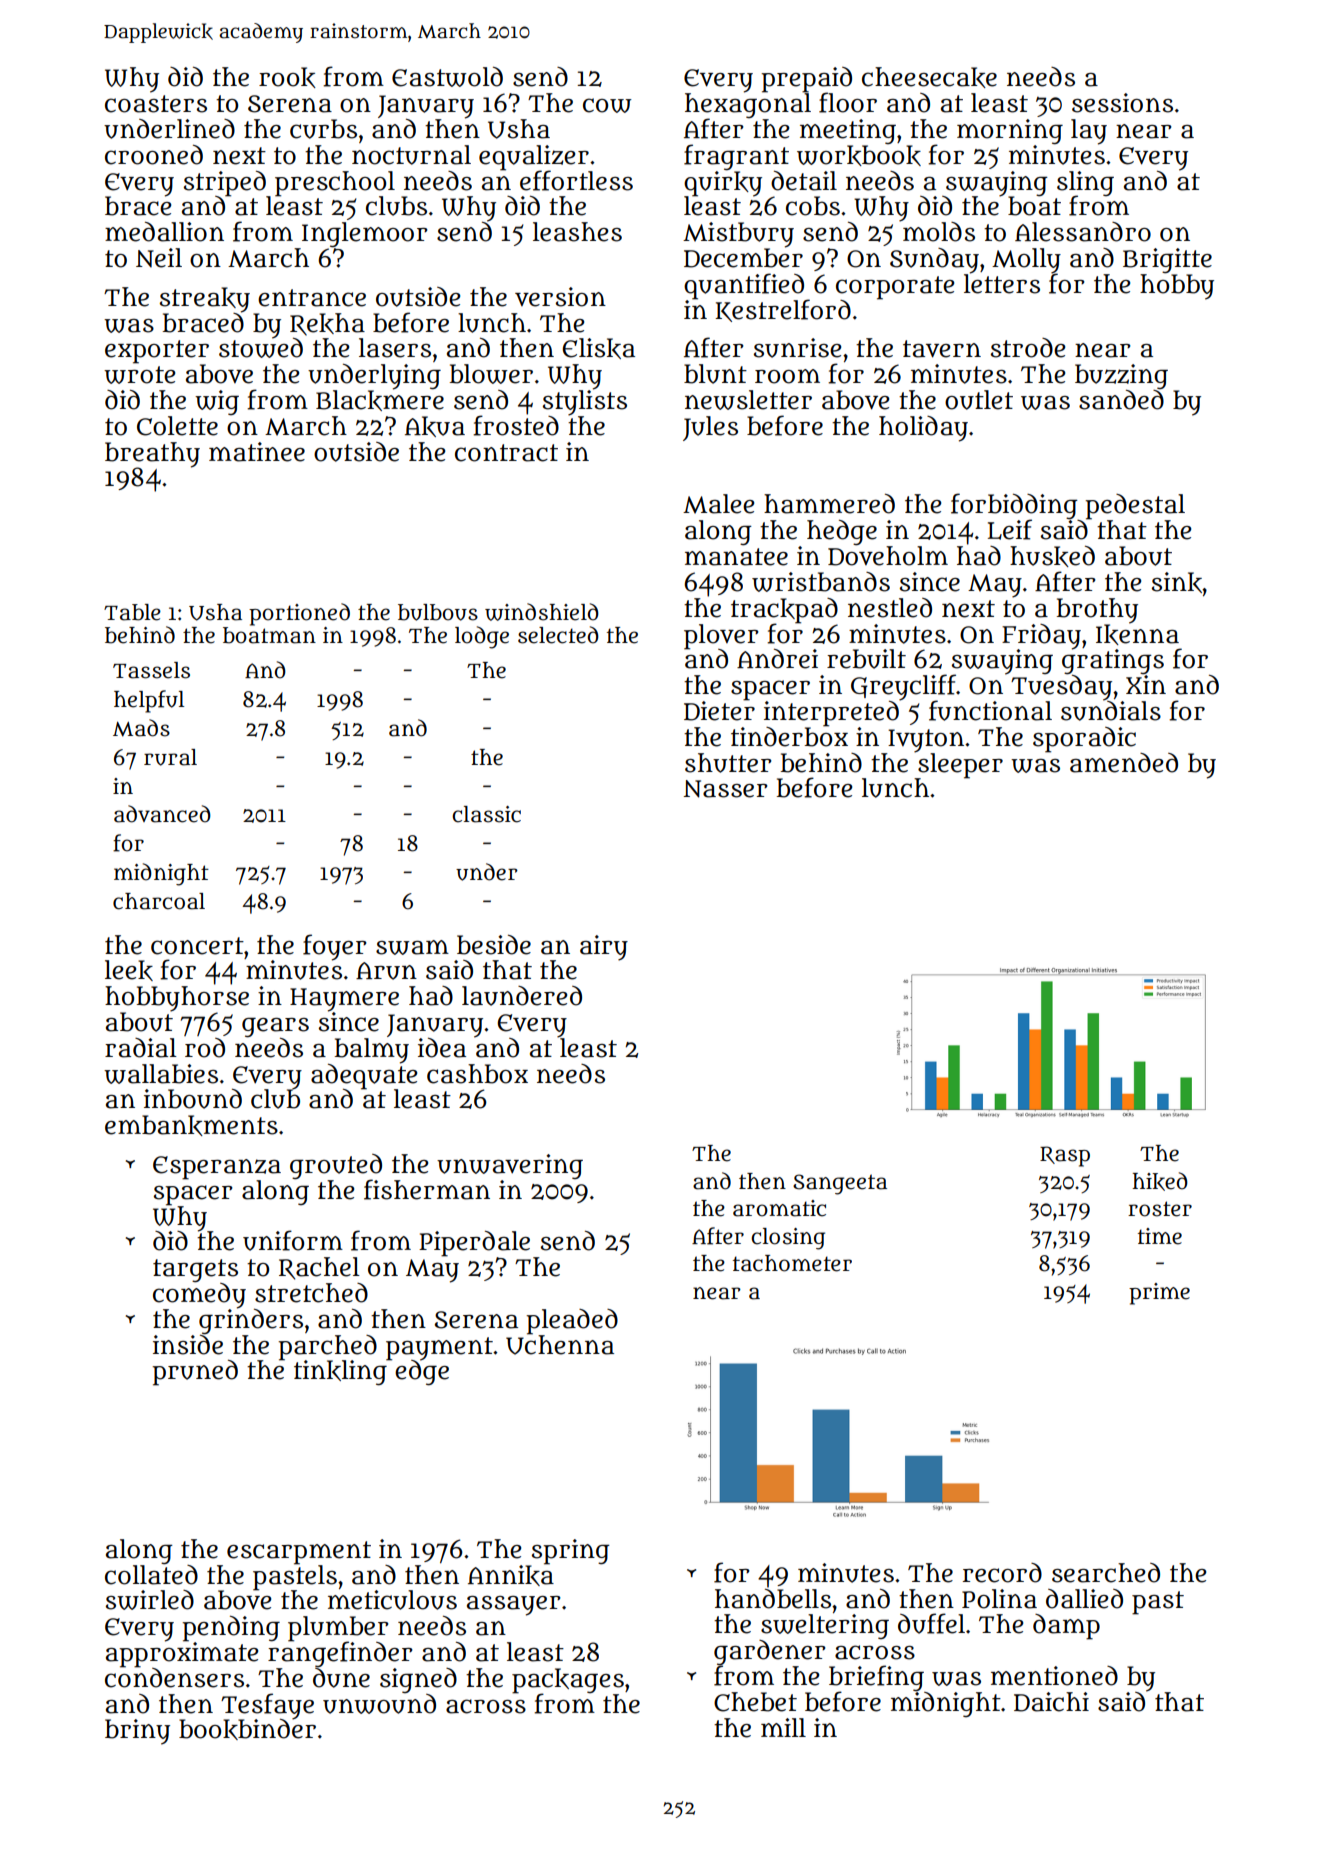  I want to click on fragrant, so click(736, 157).
